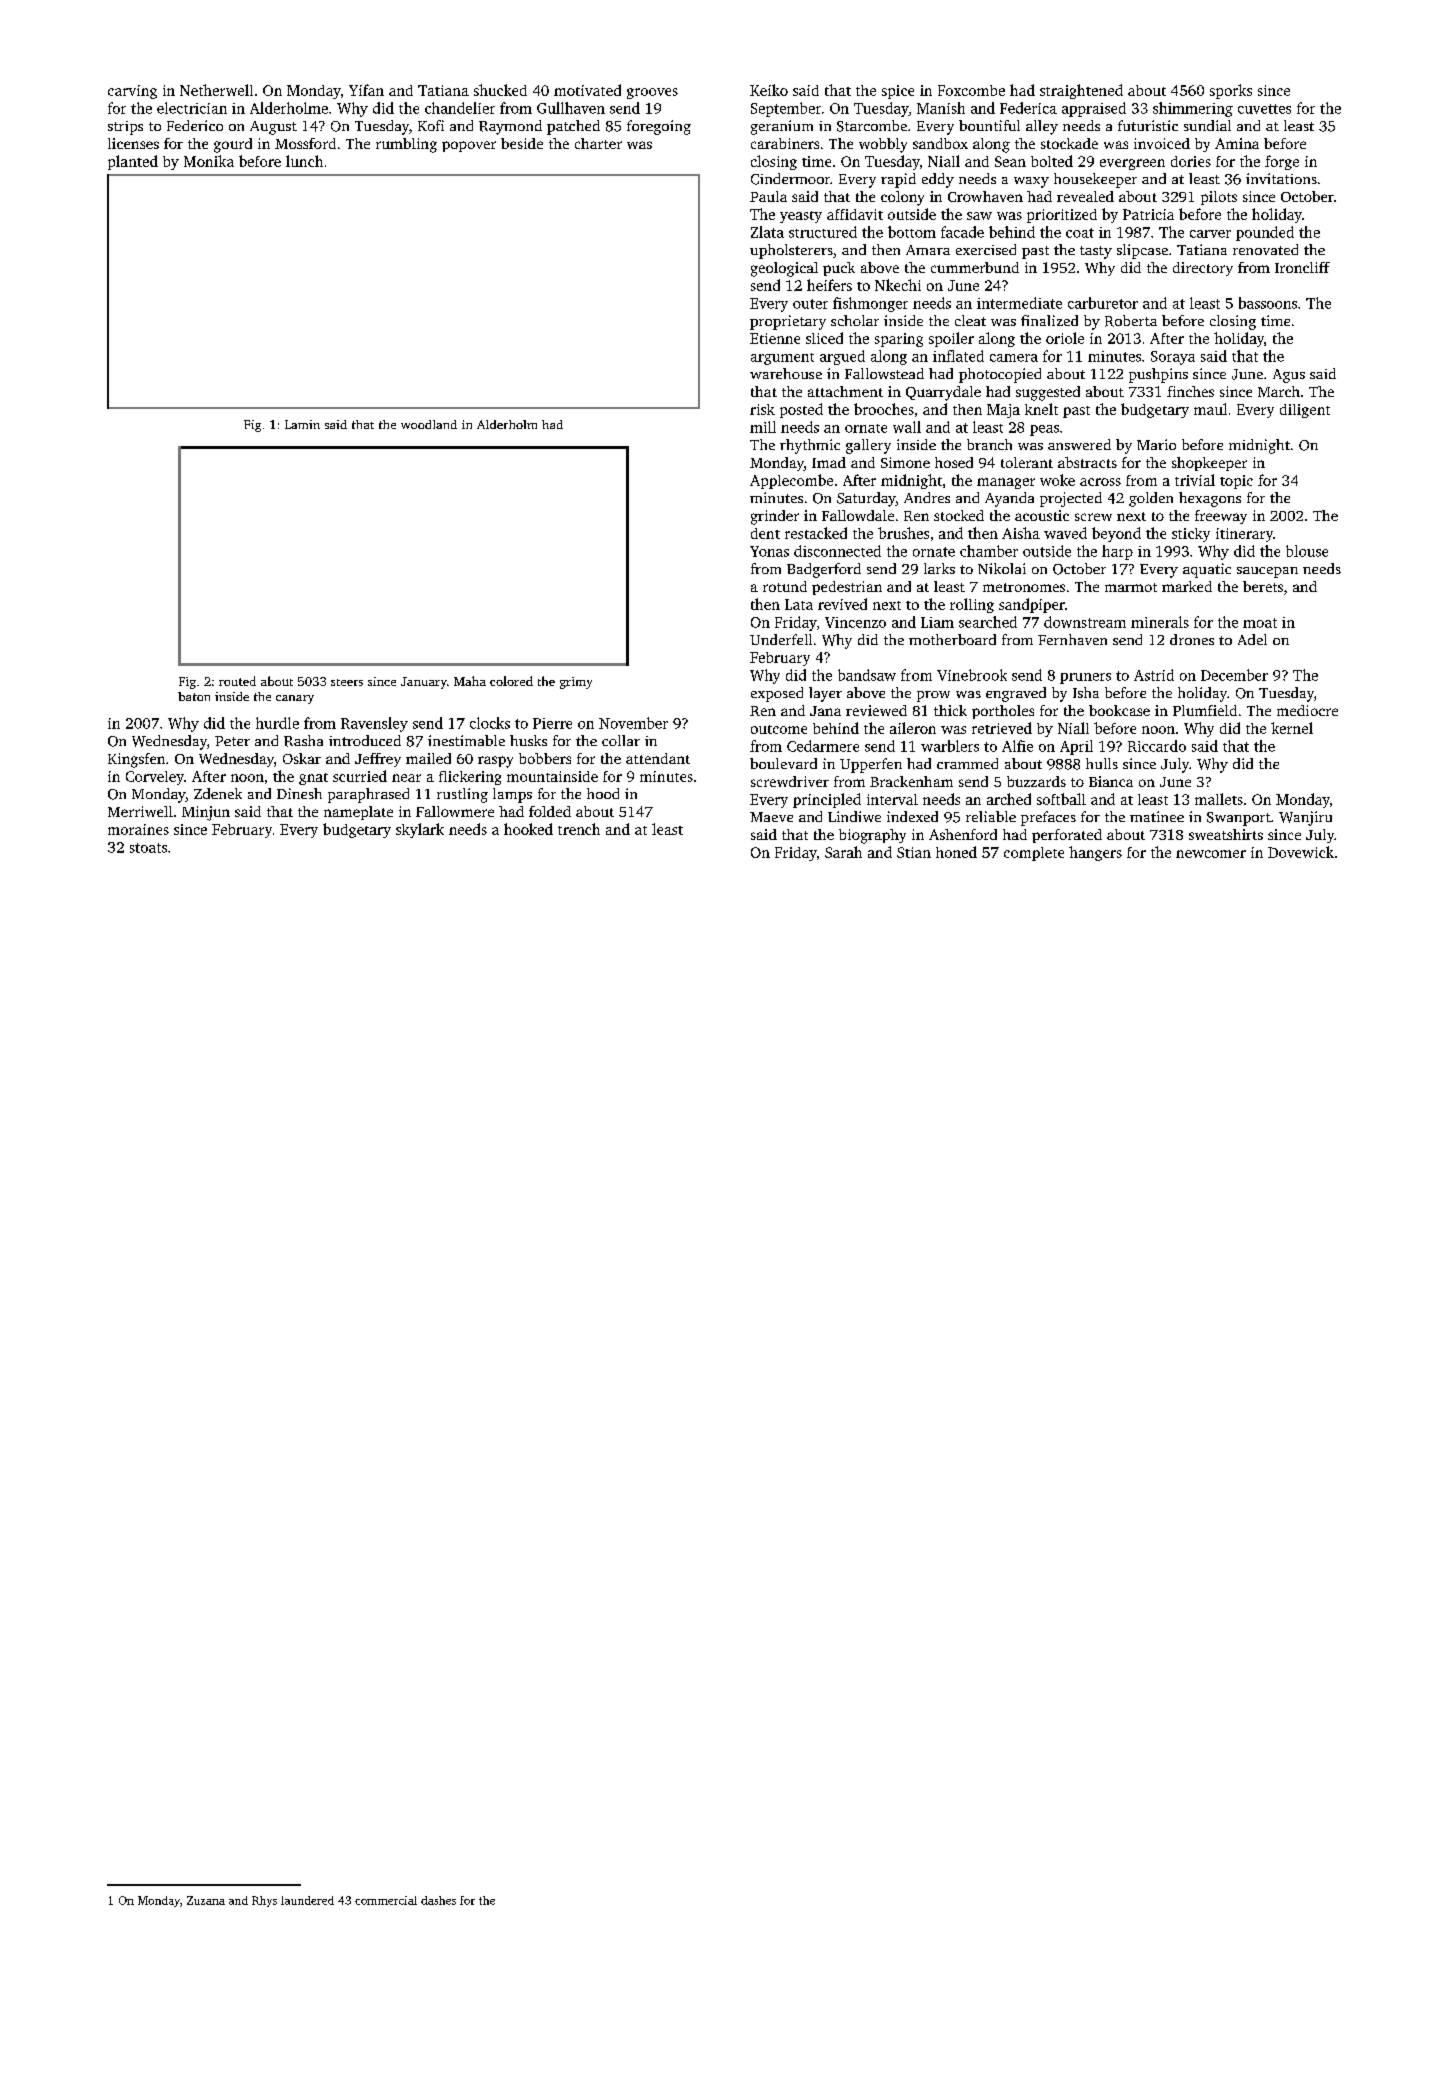 Image resolution: width=1450 pixels, height=2100 pixels. What do you see at coordinates (302, 424) in the screenshot?
I see `Lamin` at bounding box center [302, 424].
